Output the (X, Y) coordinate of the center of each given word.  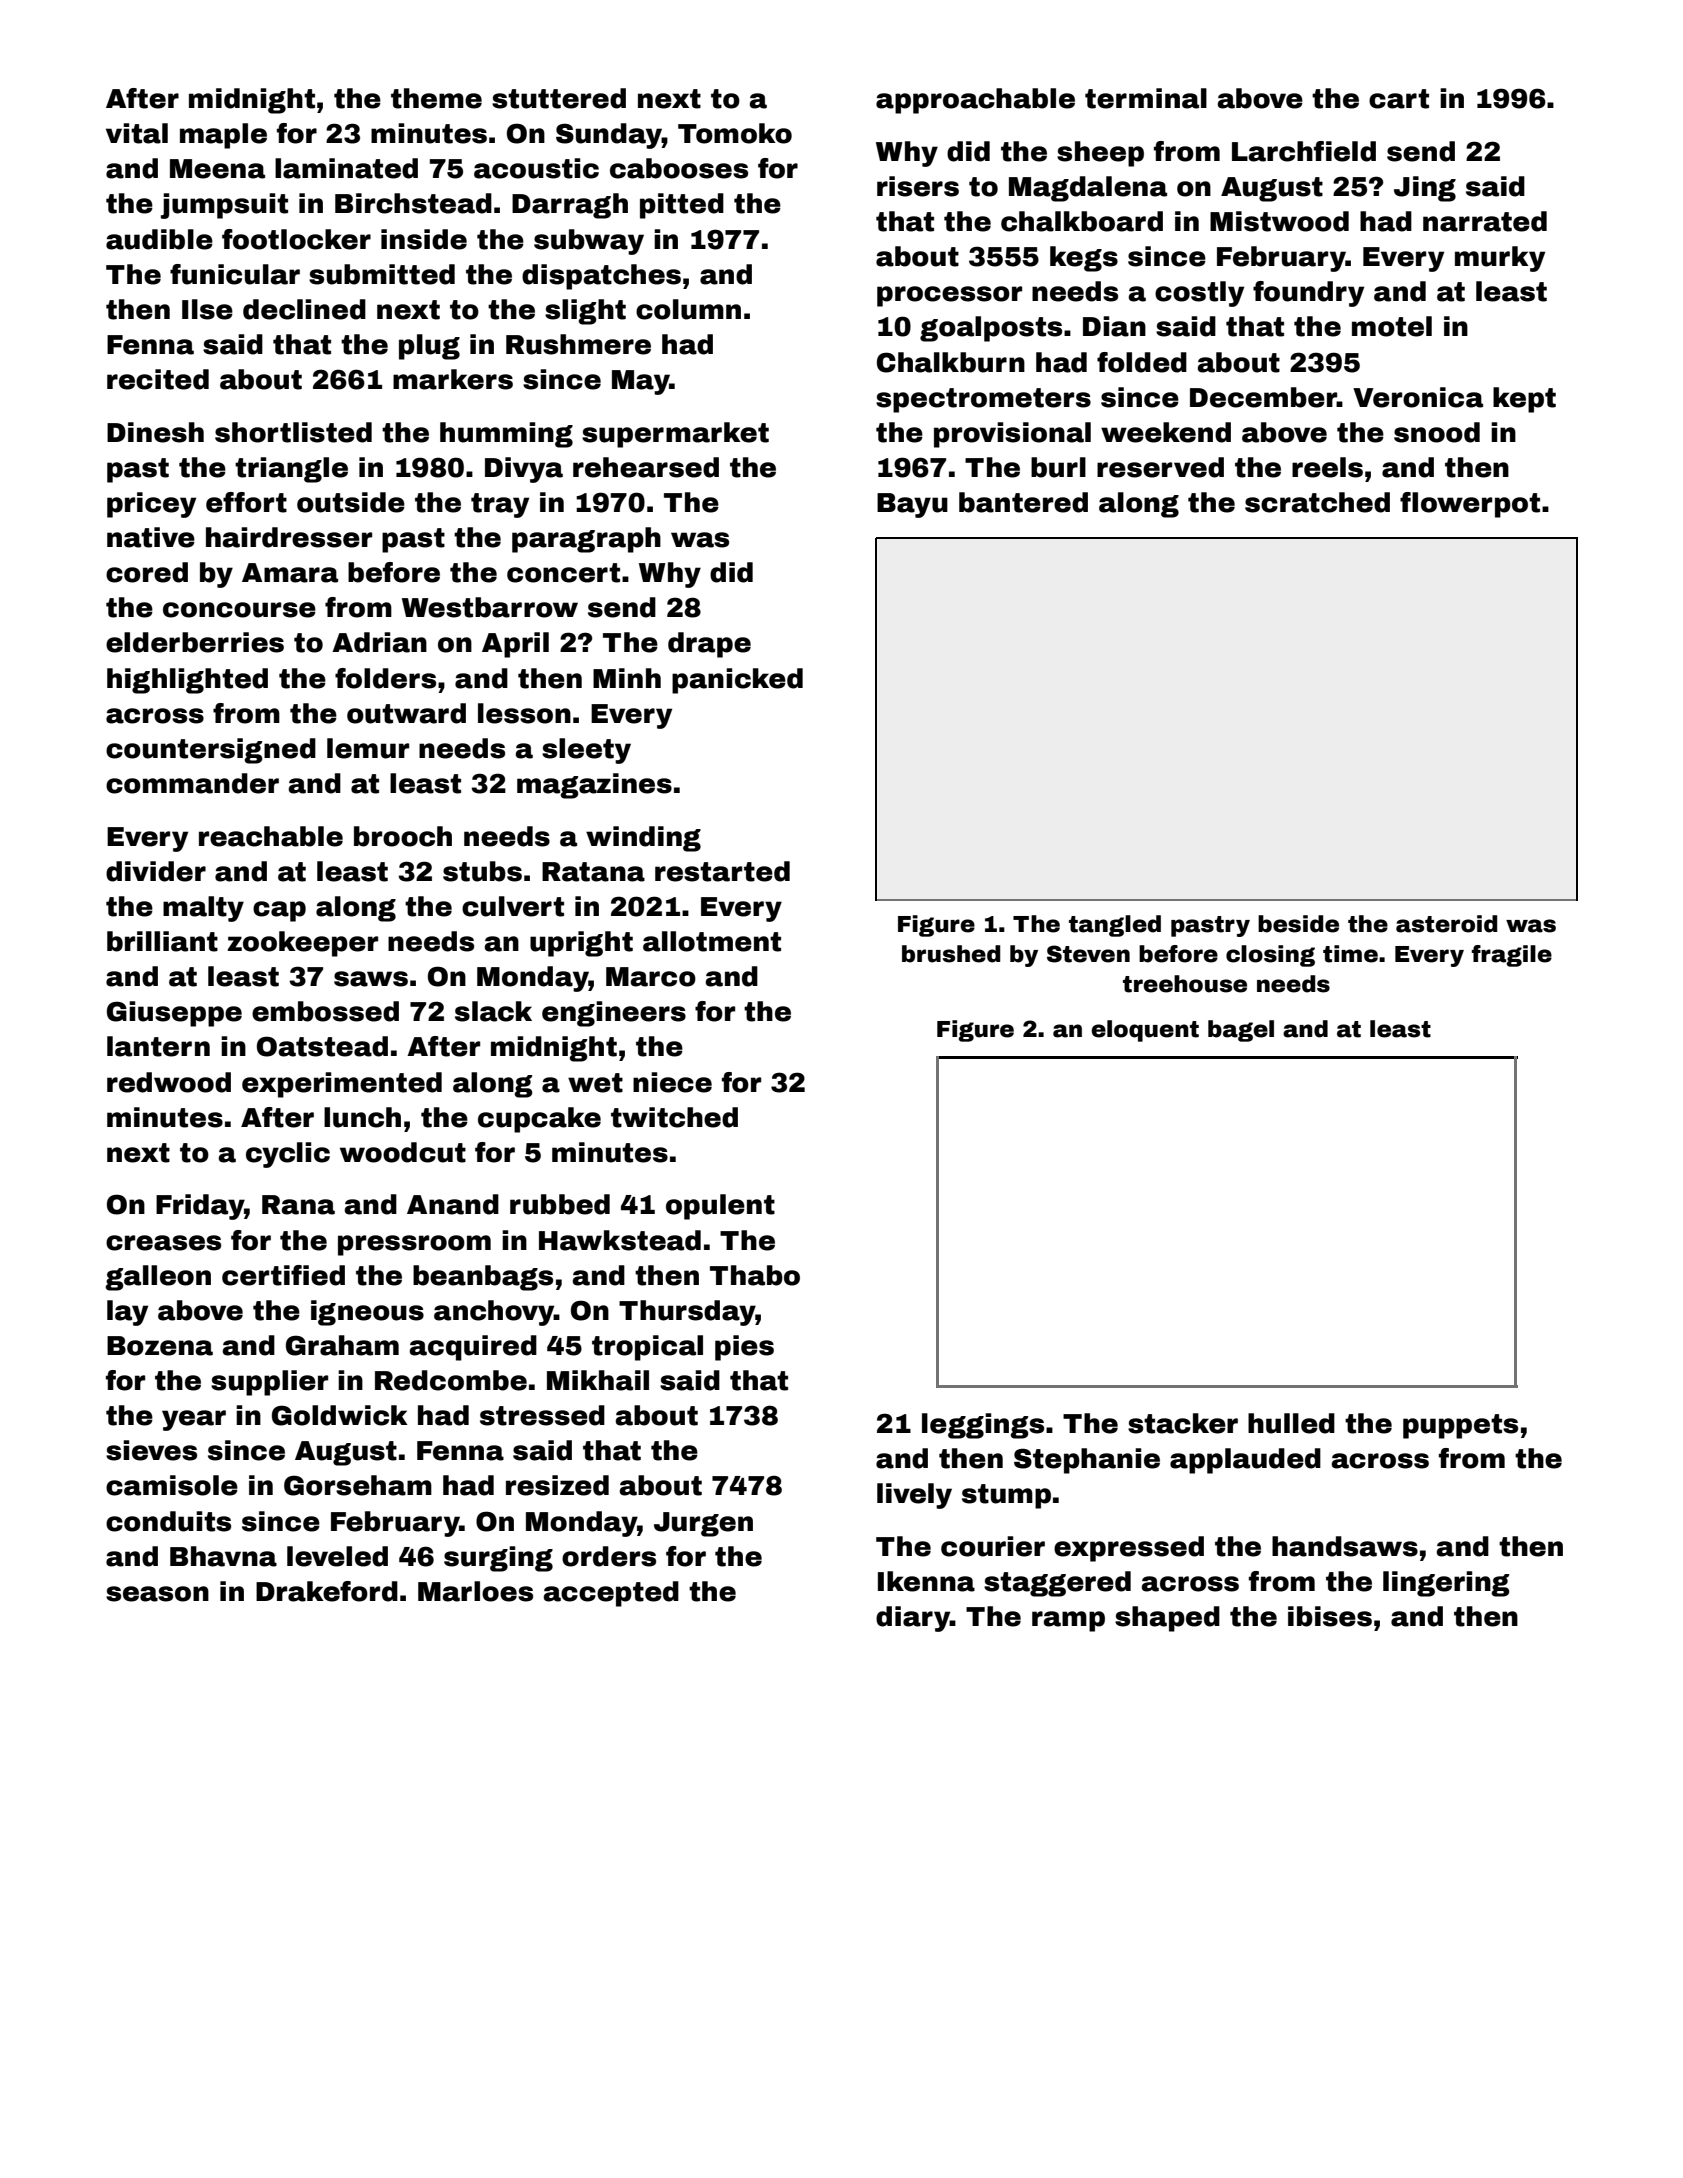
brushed (951, 954)
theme (436, 98)
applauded (1245, 1461)
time (1350, 954)
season (157, 1594)
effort (246, 502)
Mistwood (1279, 221)
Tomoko (735, 133)
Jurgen (703, 1524)
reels (1327, 467)
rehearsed (646, 467)
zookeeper (303, 944)
